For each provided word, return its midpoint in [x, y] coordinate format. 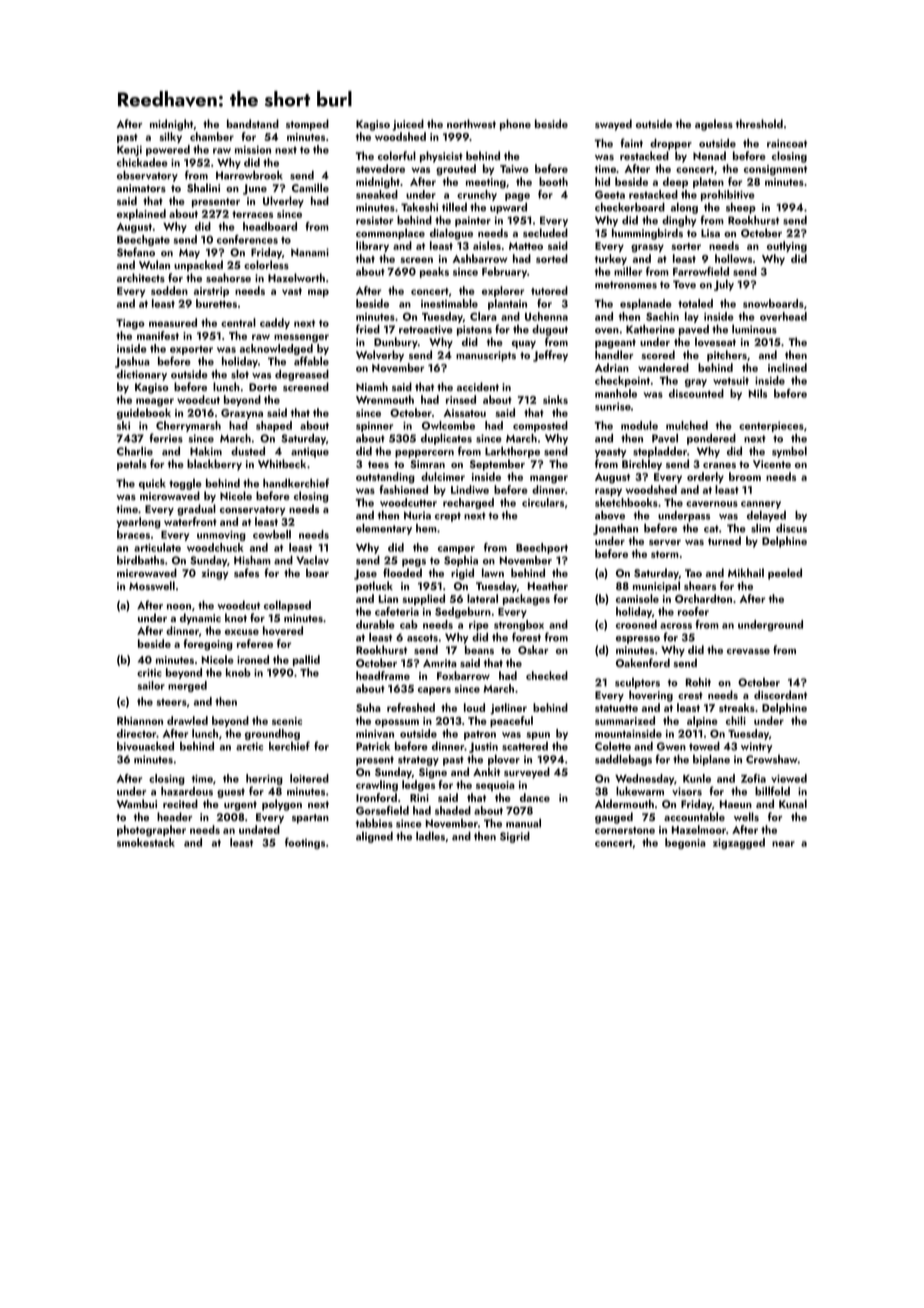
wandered [663, 367]
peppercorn [424, 454]
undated [259, 829]
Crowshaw [772, 759]
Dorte [263, 387]
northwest [471, 123]
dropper [671, 144]
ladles [430, 836]
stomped [307, 125]
